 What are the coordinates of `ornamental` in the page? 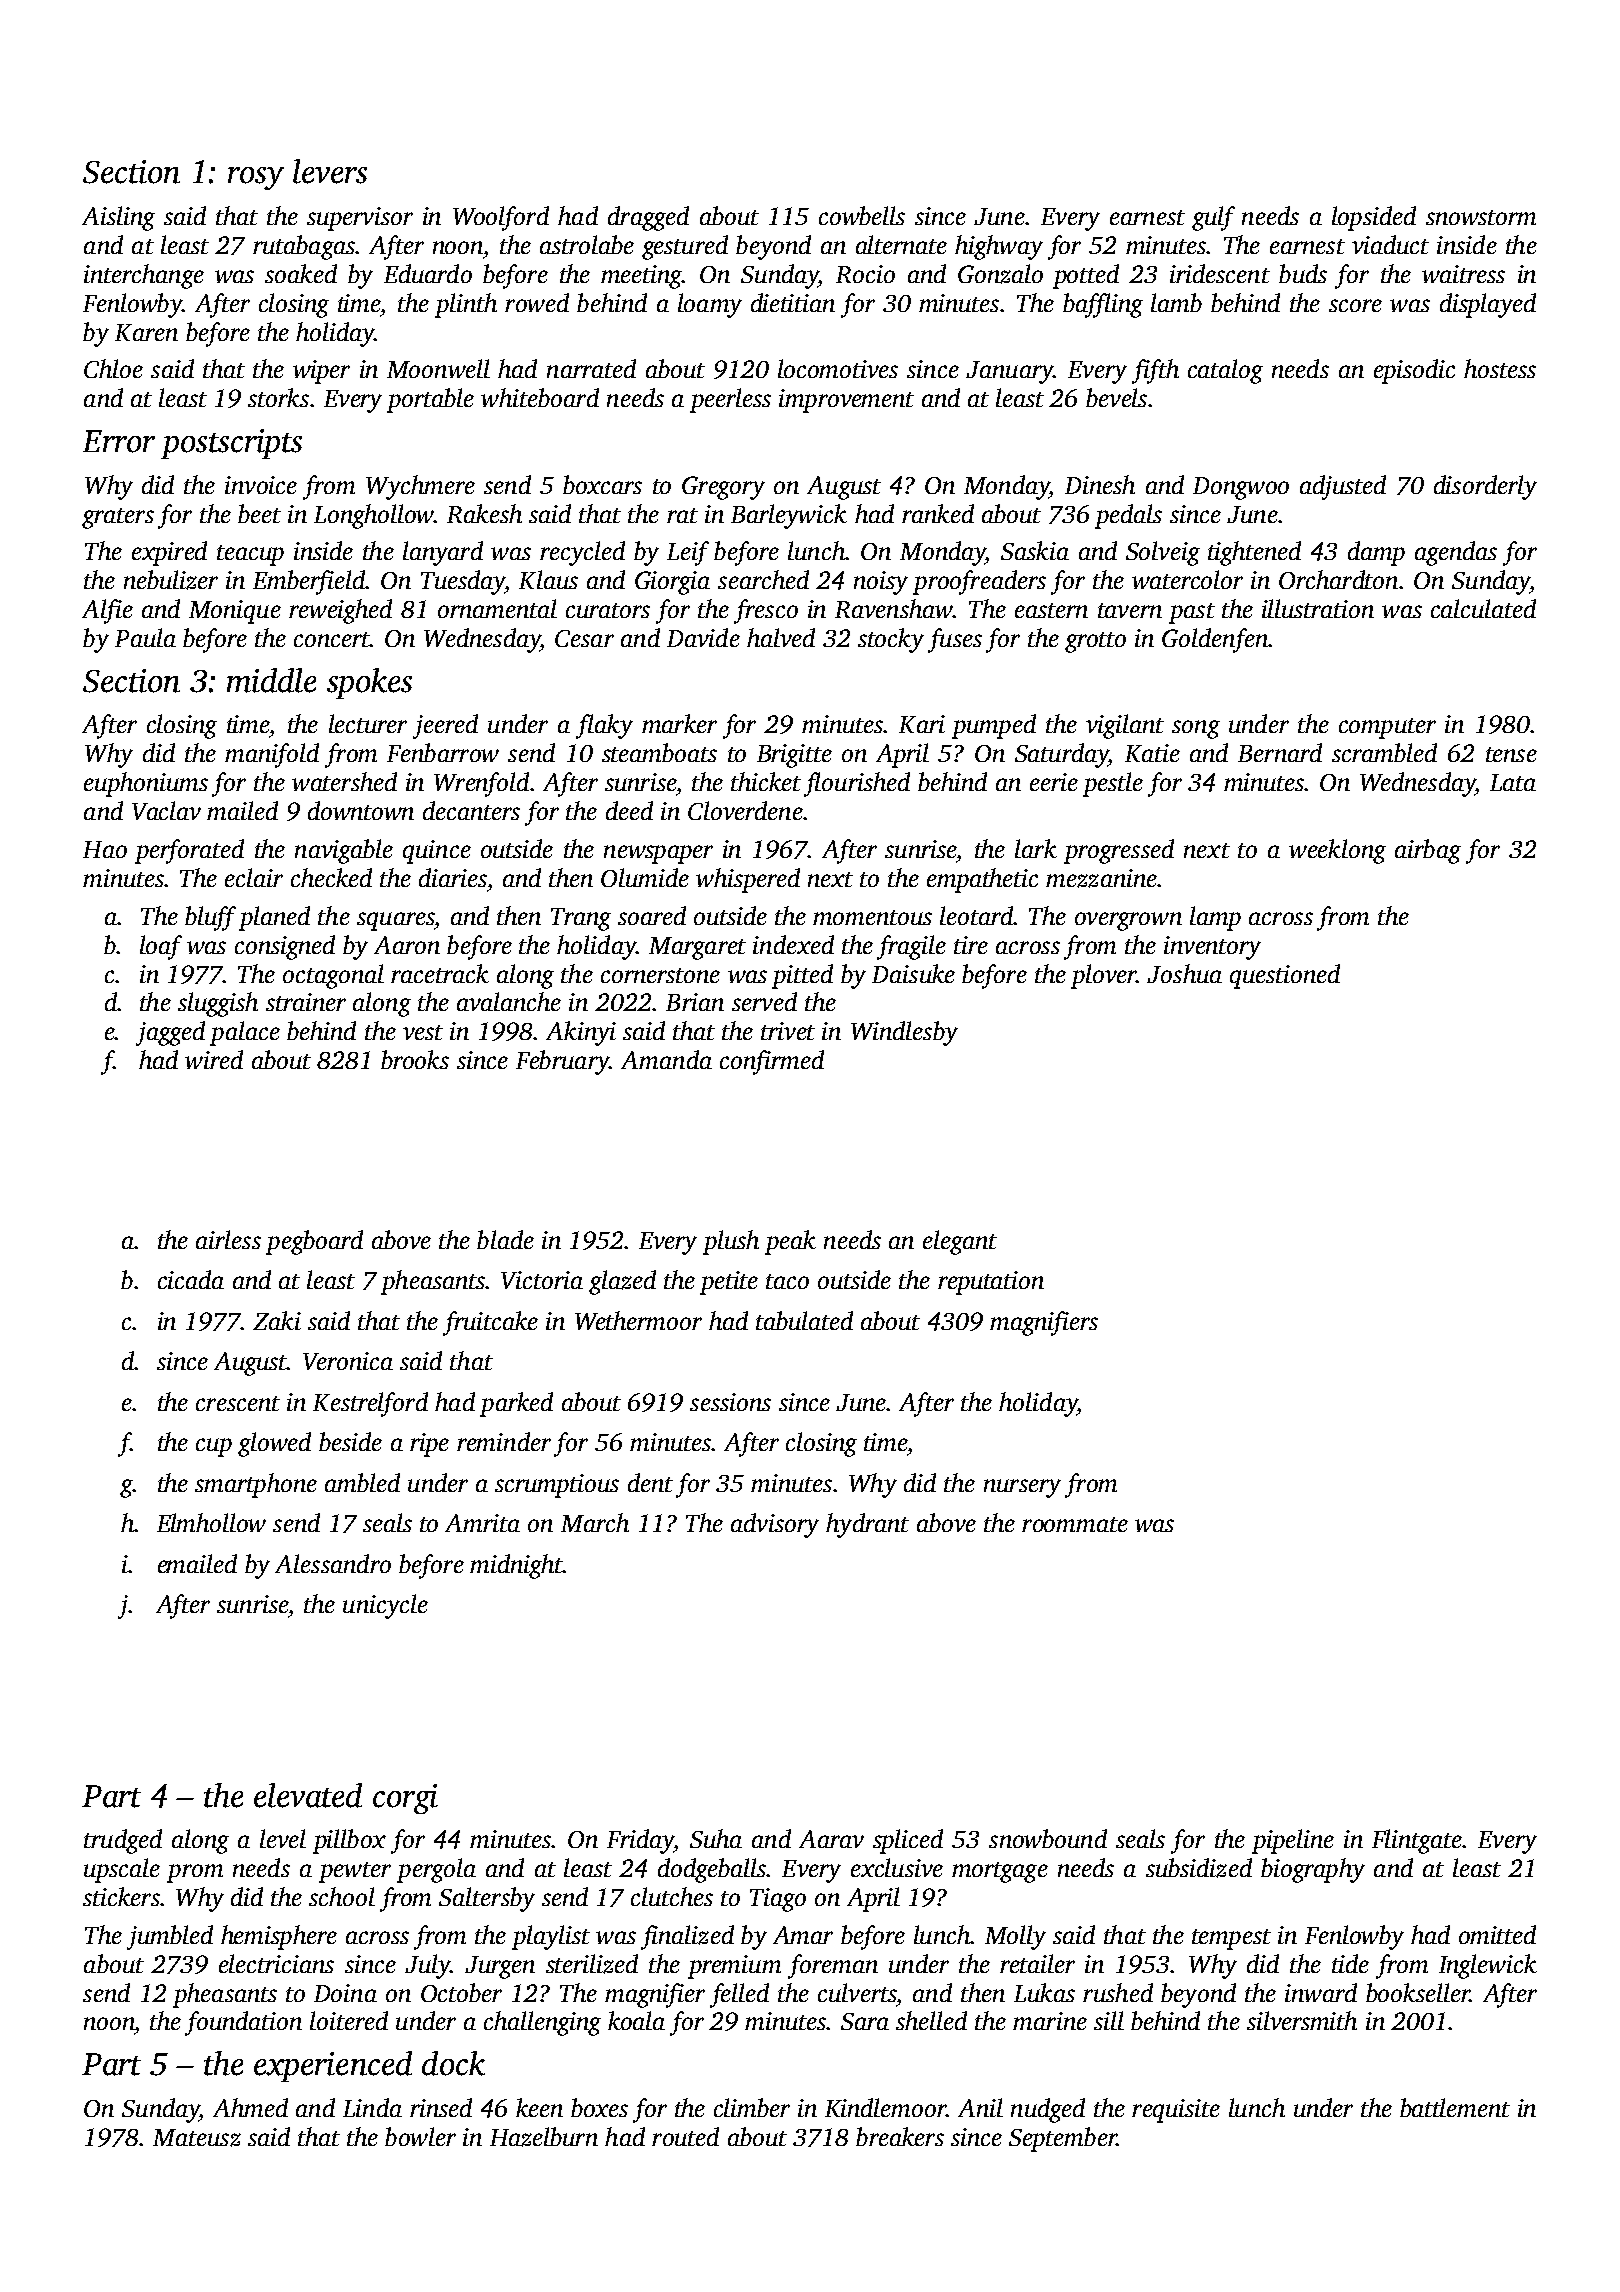 It's located at (497, 608).
